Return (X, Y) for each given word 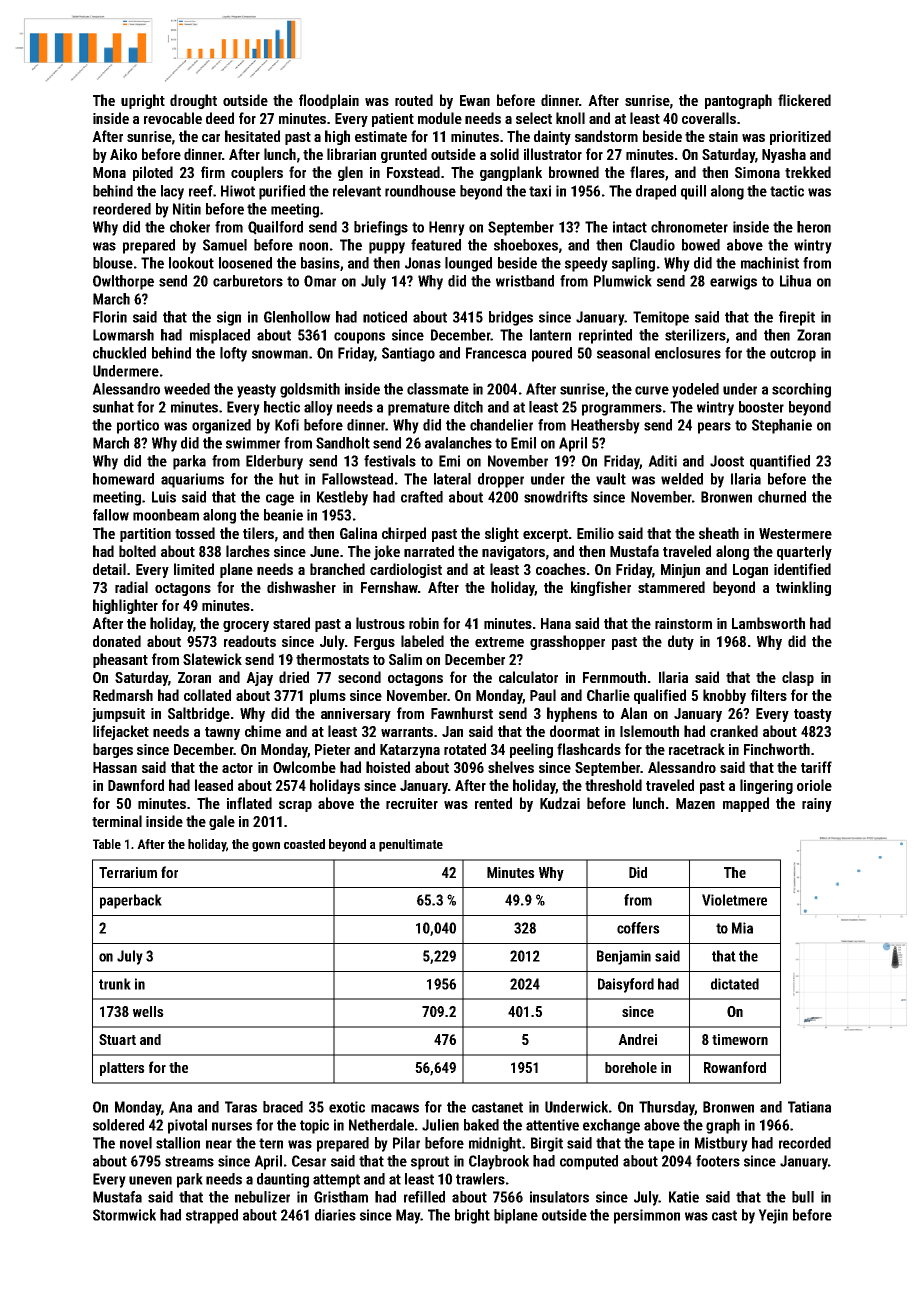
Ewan (475, 100)
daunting (283, 1180)
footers (718, 1161)
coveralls (709, 118)
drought (193, 101)
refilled (424, 1197)
